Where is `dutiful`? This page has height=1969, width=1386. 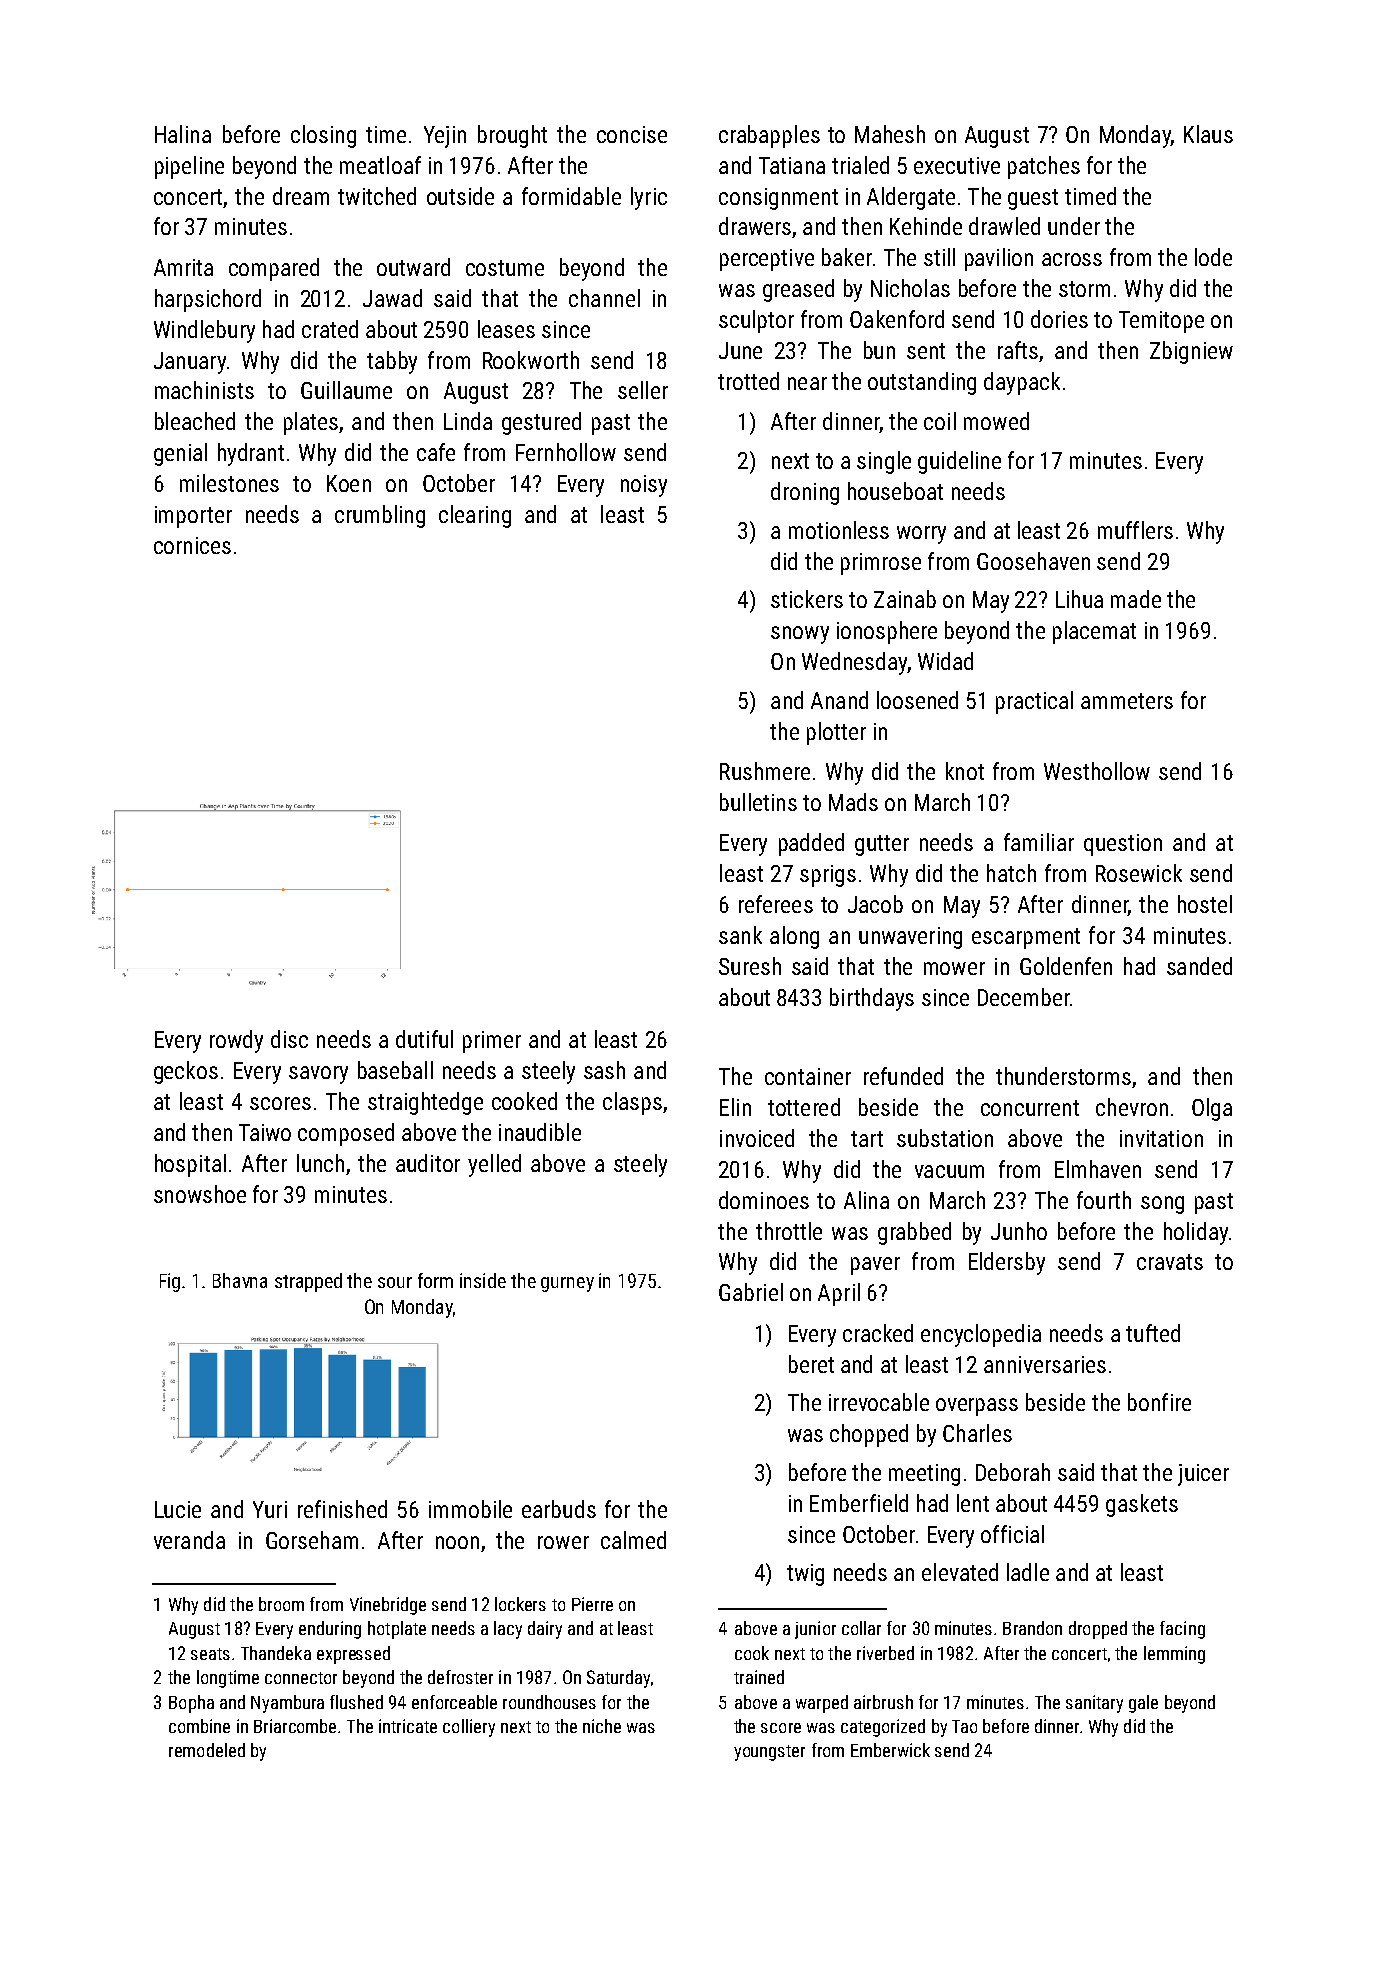
dutiful is located at coordinates (424, 1039).
